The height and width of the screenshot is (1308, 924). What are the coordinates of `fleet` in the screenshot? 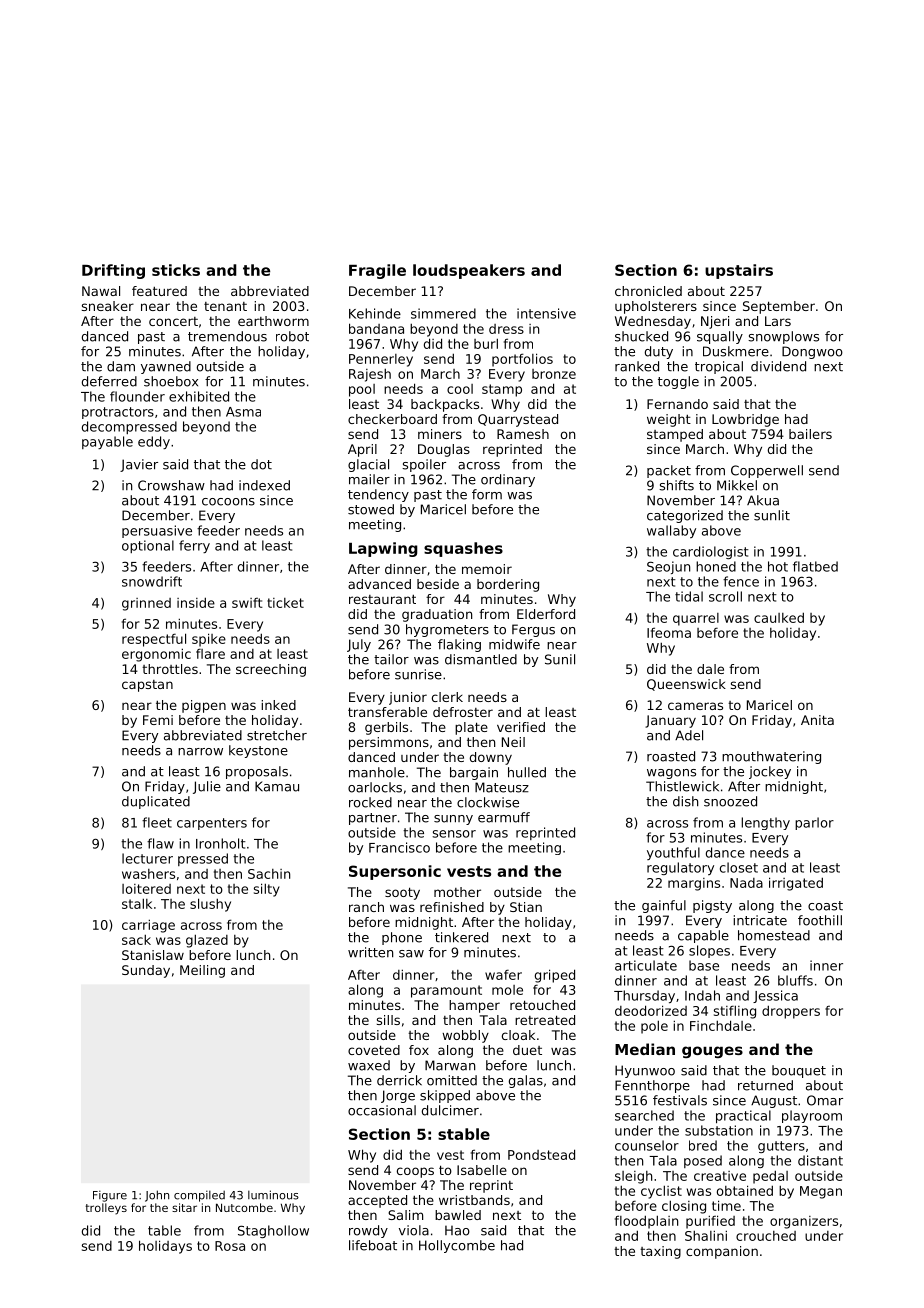 It's located at (157, 822).
